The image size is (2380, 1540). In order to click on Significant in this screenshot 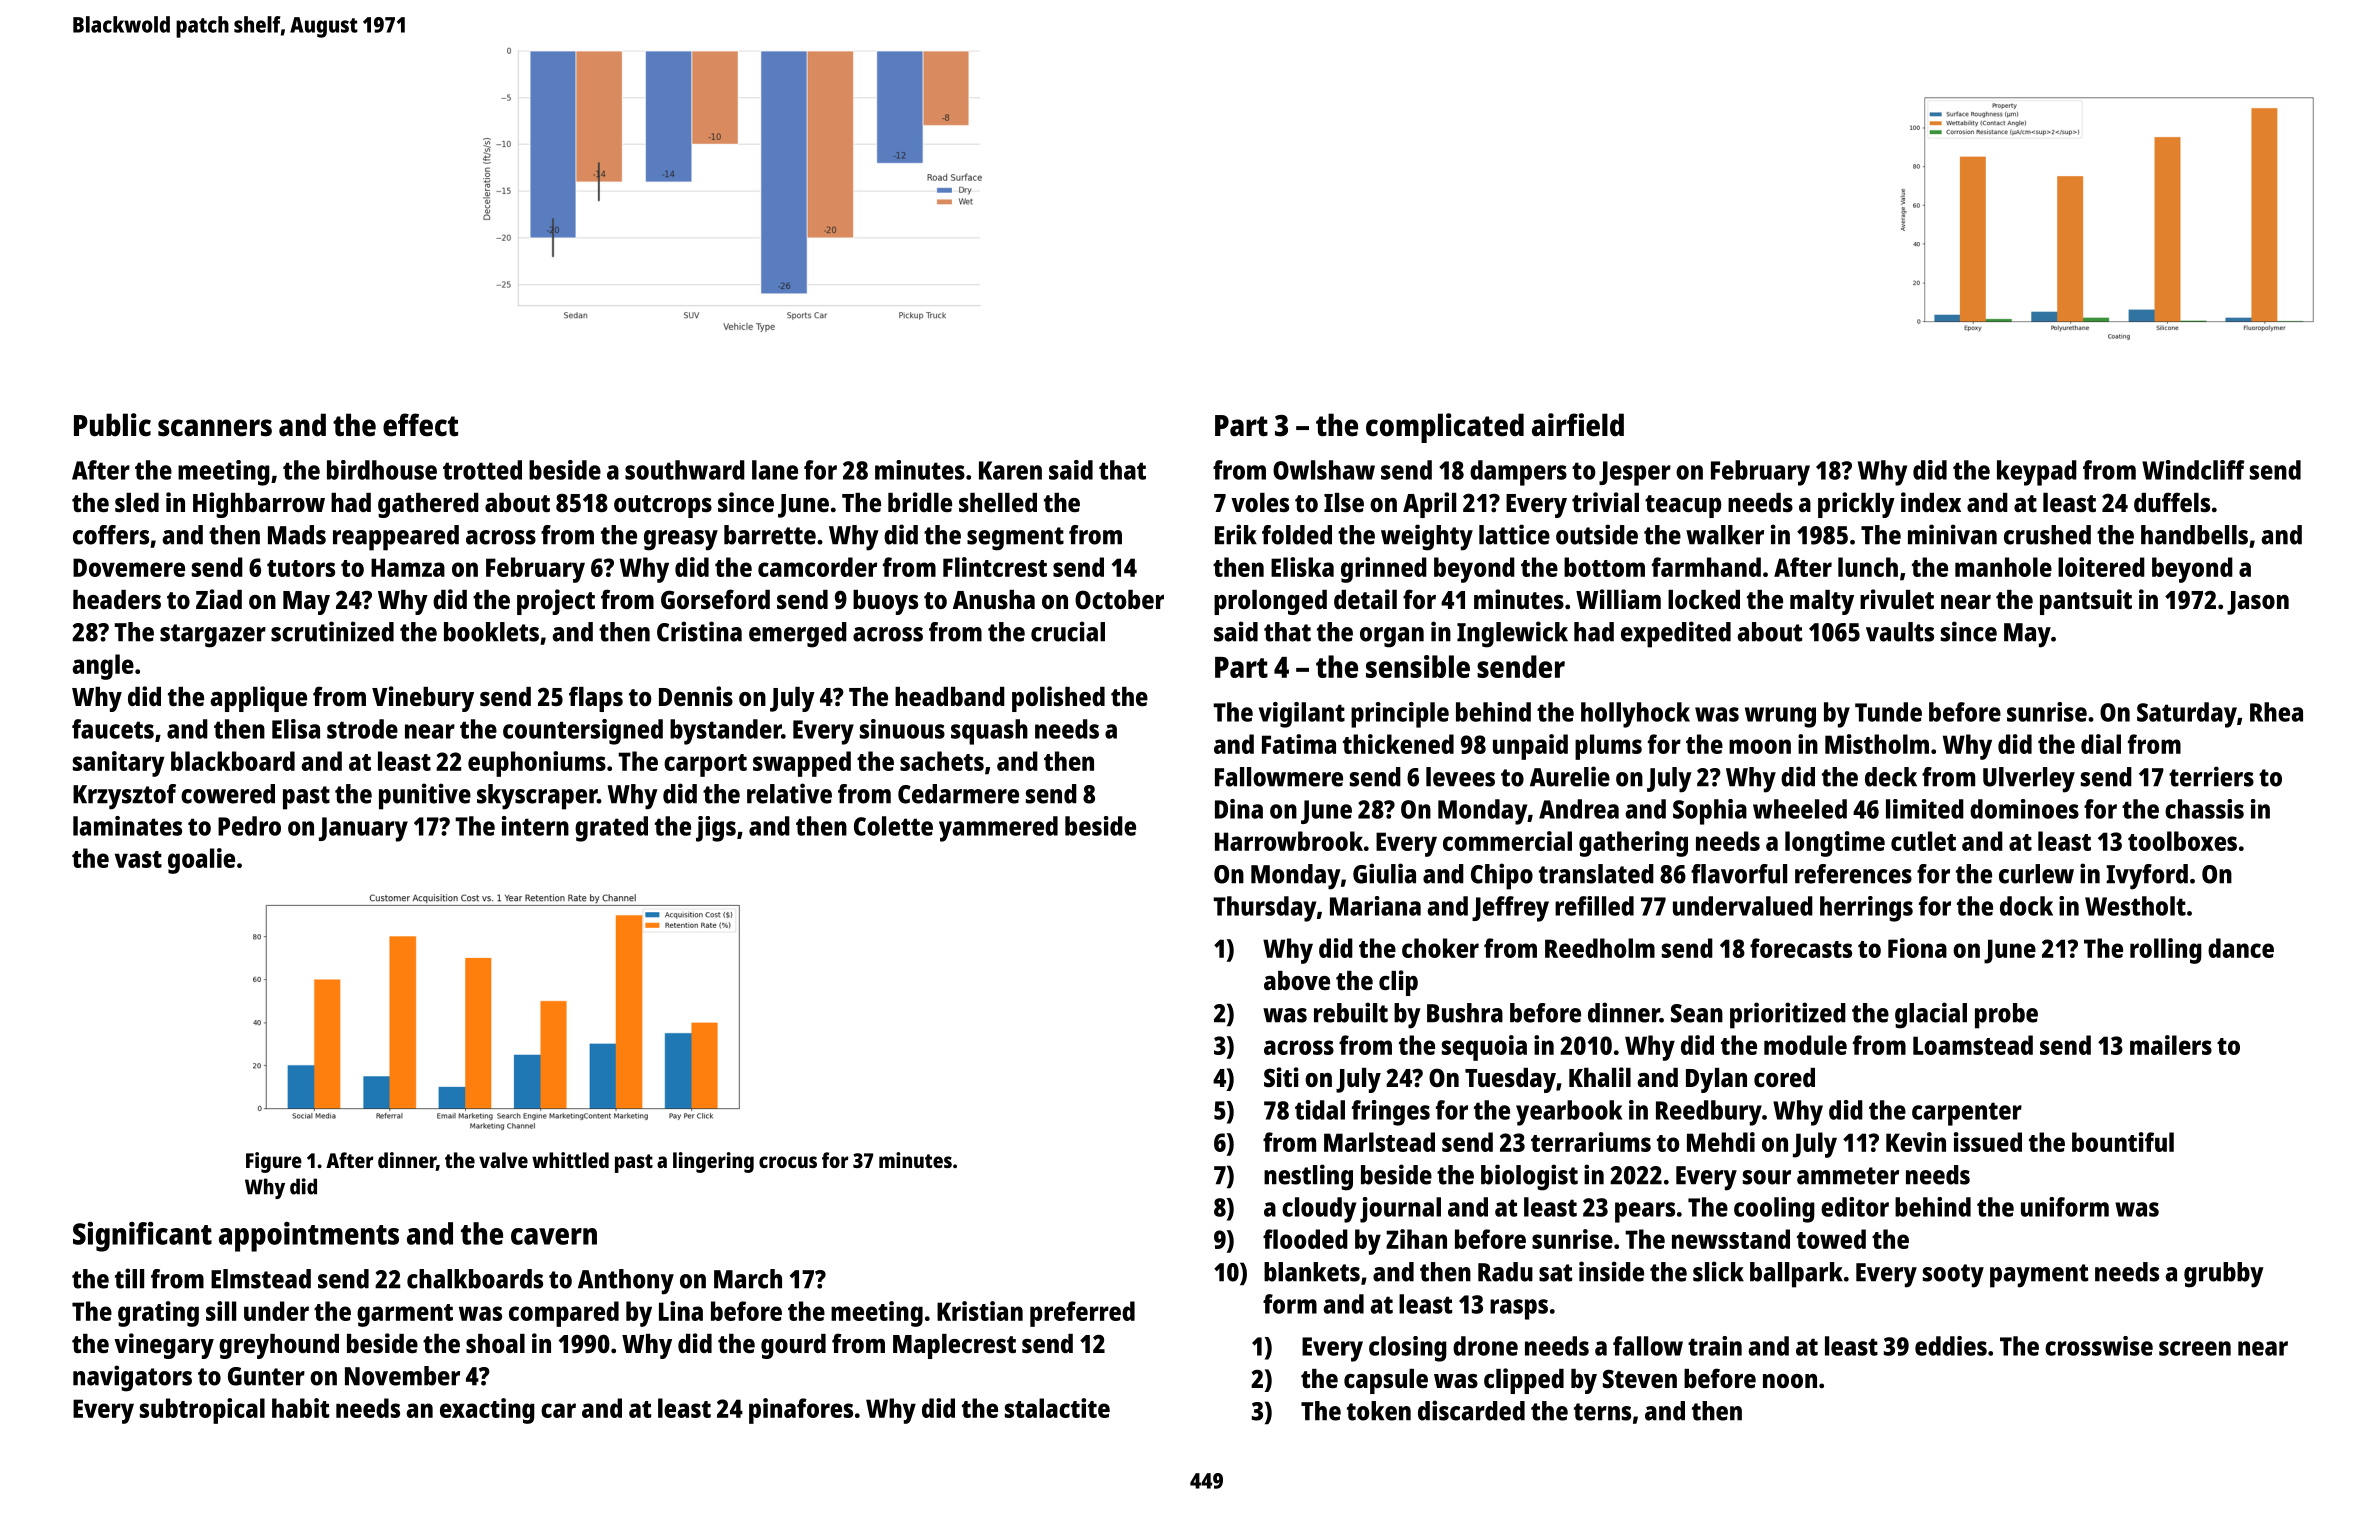, I will do `click(142, 1237)`.
